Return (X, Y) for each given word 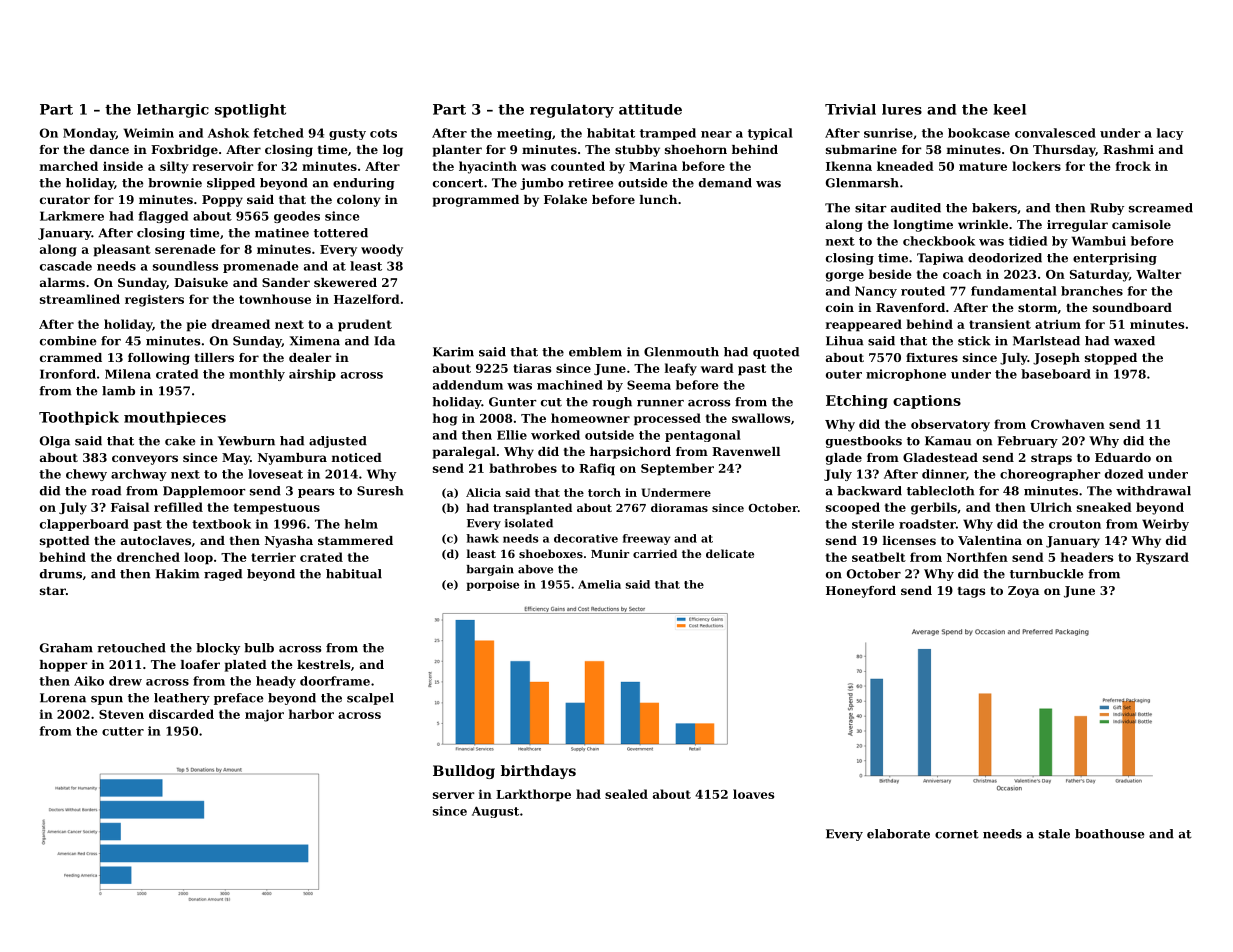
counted (578, 166)
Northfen (977, 557)
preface (238, 699)
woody (382, 250)
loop (198, 558)
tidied (1028, 241)
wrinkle (983, 224)
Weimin (148, 133)
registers (154, 300)
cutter (123, 731)
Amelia (599, 584)
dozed (1124, 474)
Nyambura (292, 459)
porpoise (492, 585)
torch (604, 492)
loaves (753, 794)
